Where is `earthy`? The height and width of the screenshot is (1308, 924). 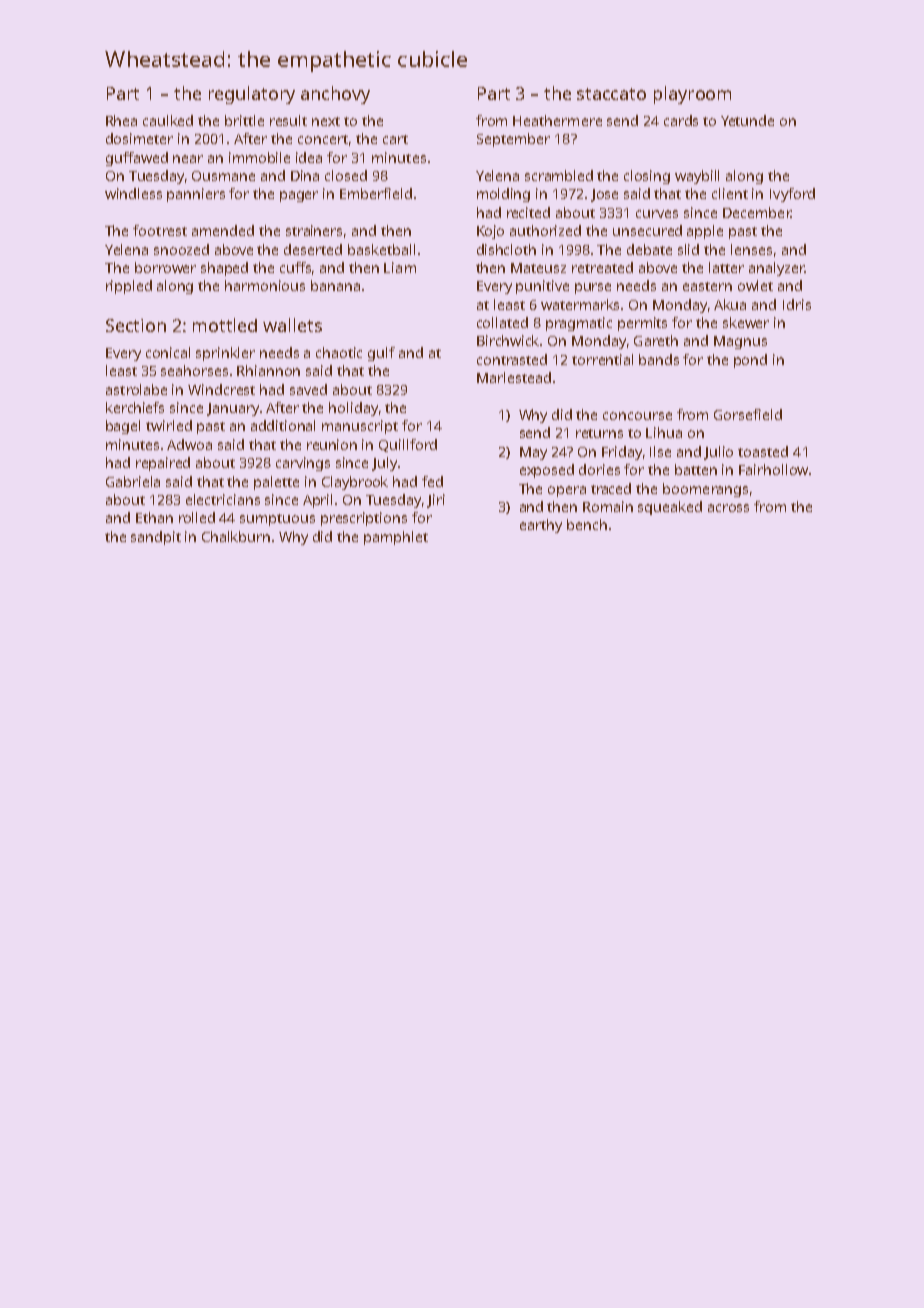
earthy is located at coordinates (541, 526).
